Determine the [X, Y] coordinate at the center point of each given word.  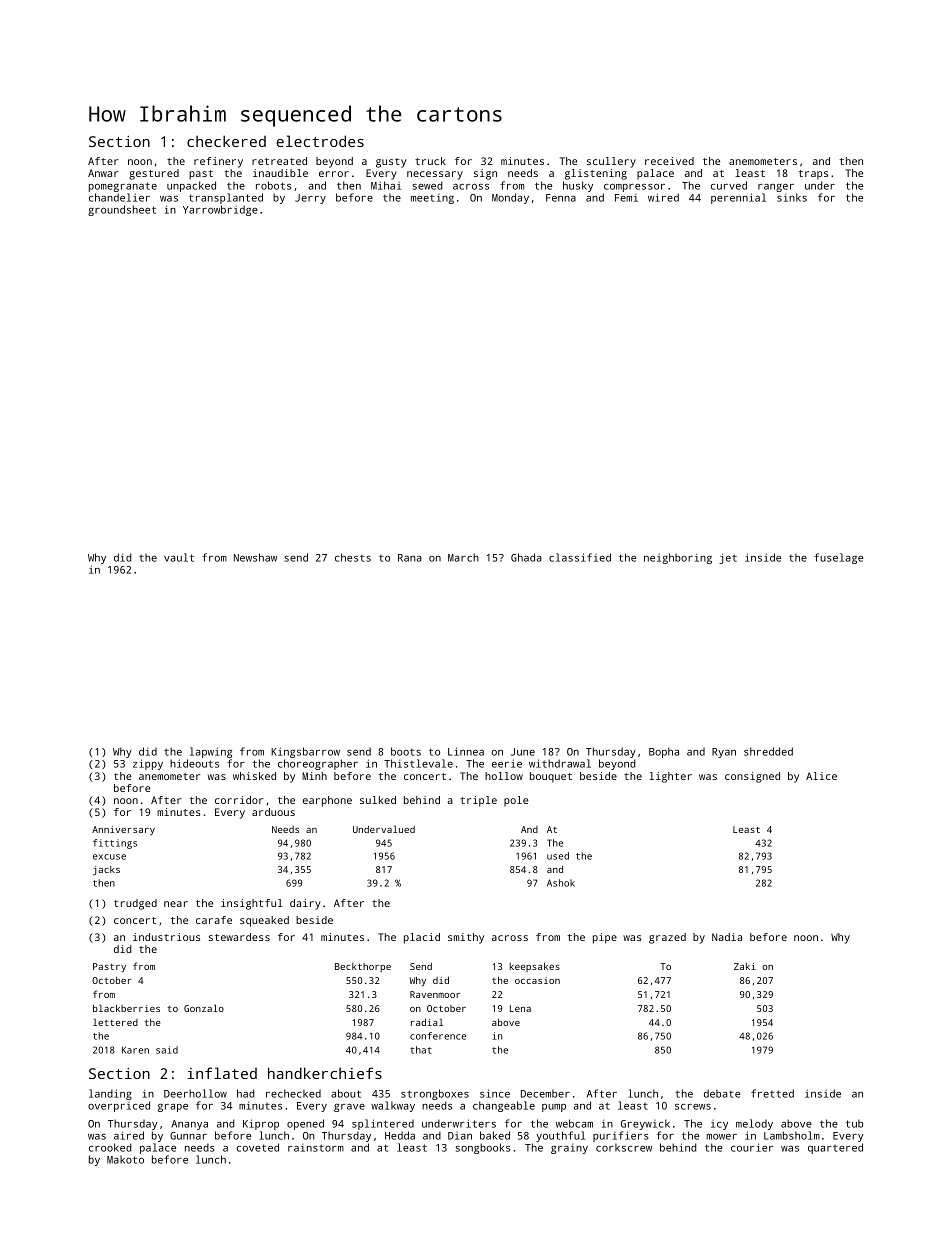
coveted [258, 1147]
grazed [667, 938]
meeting [432, 199]
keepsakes [535, 967]
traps [813, 175]
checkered [226, 141]
